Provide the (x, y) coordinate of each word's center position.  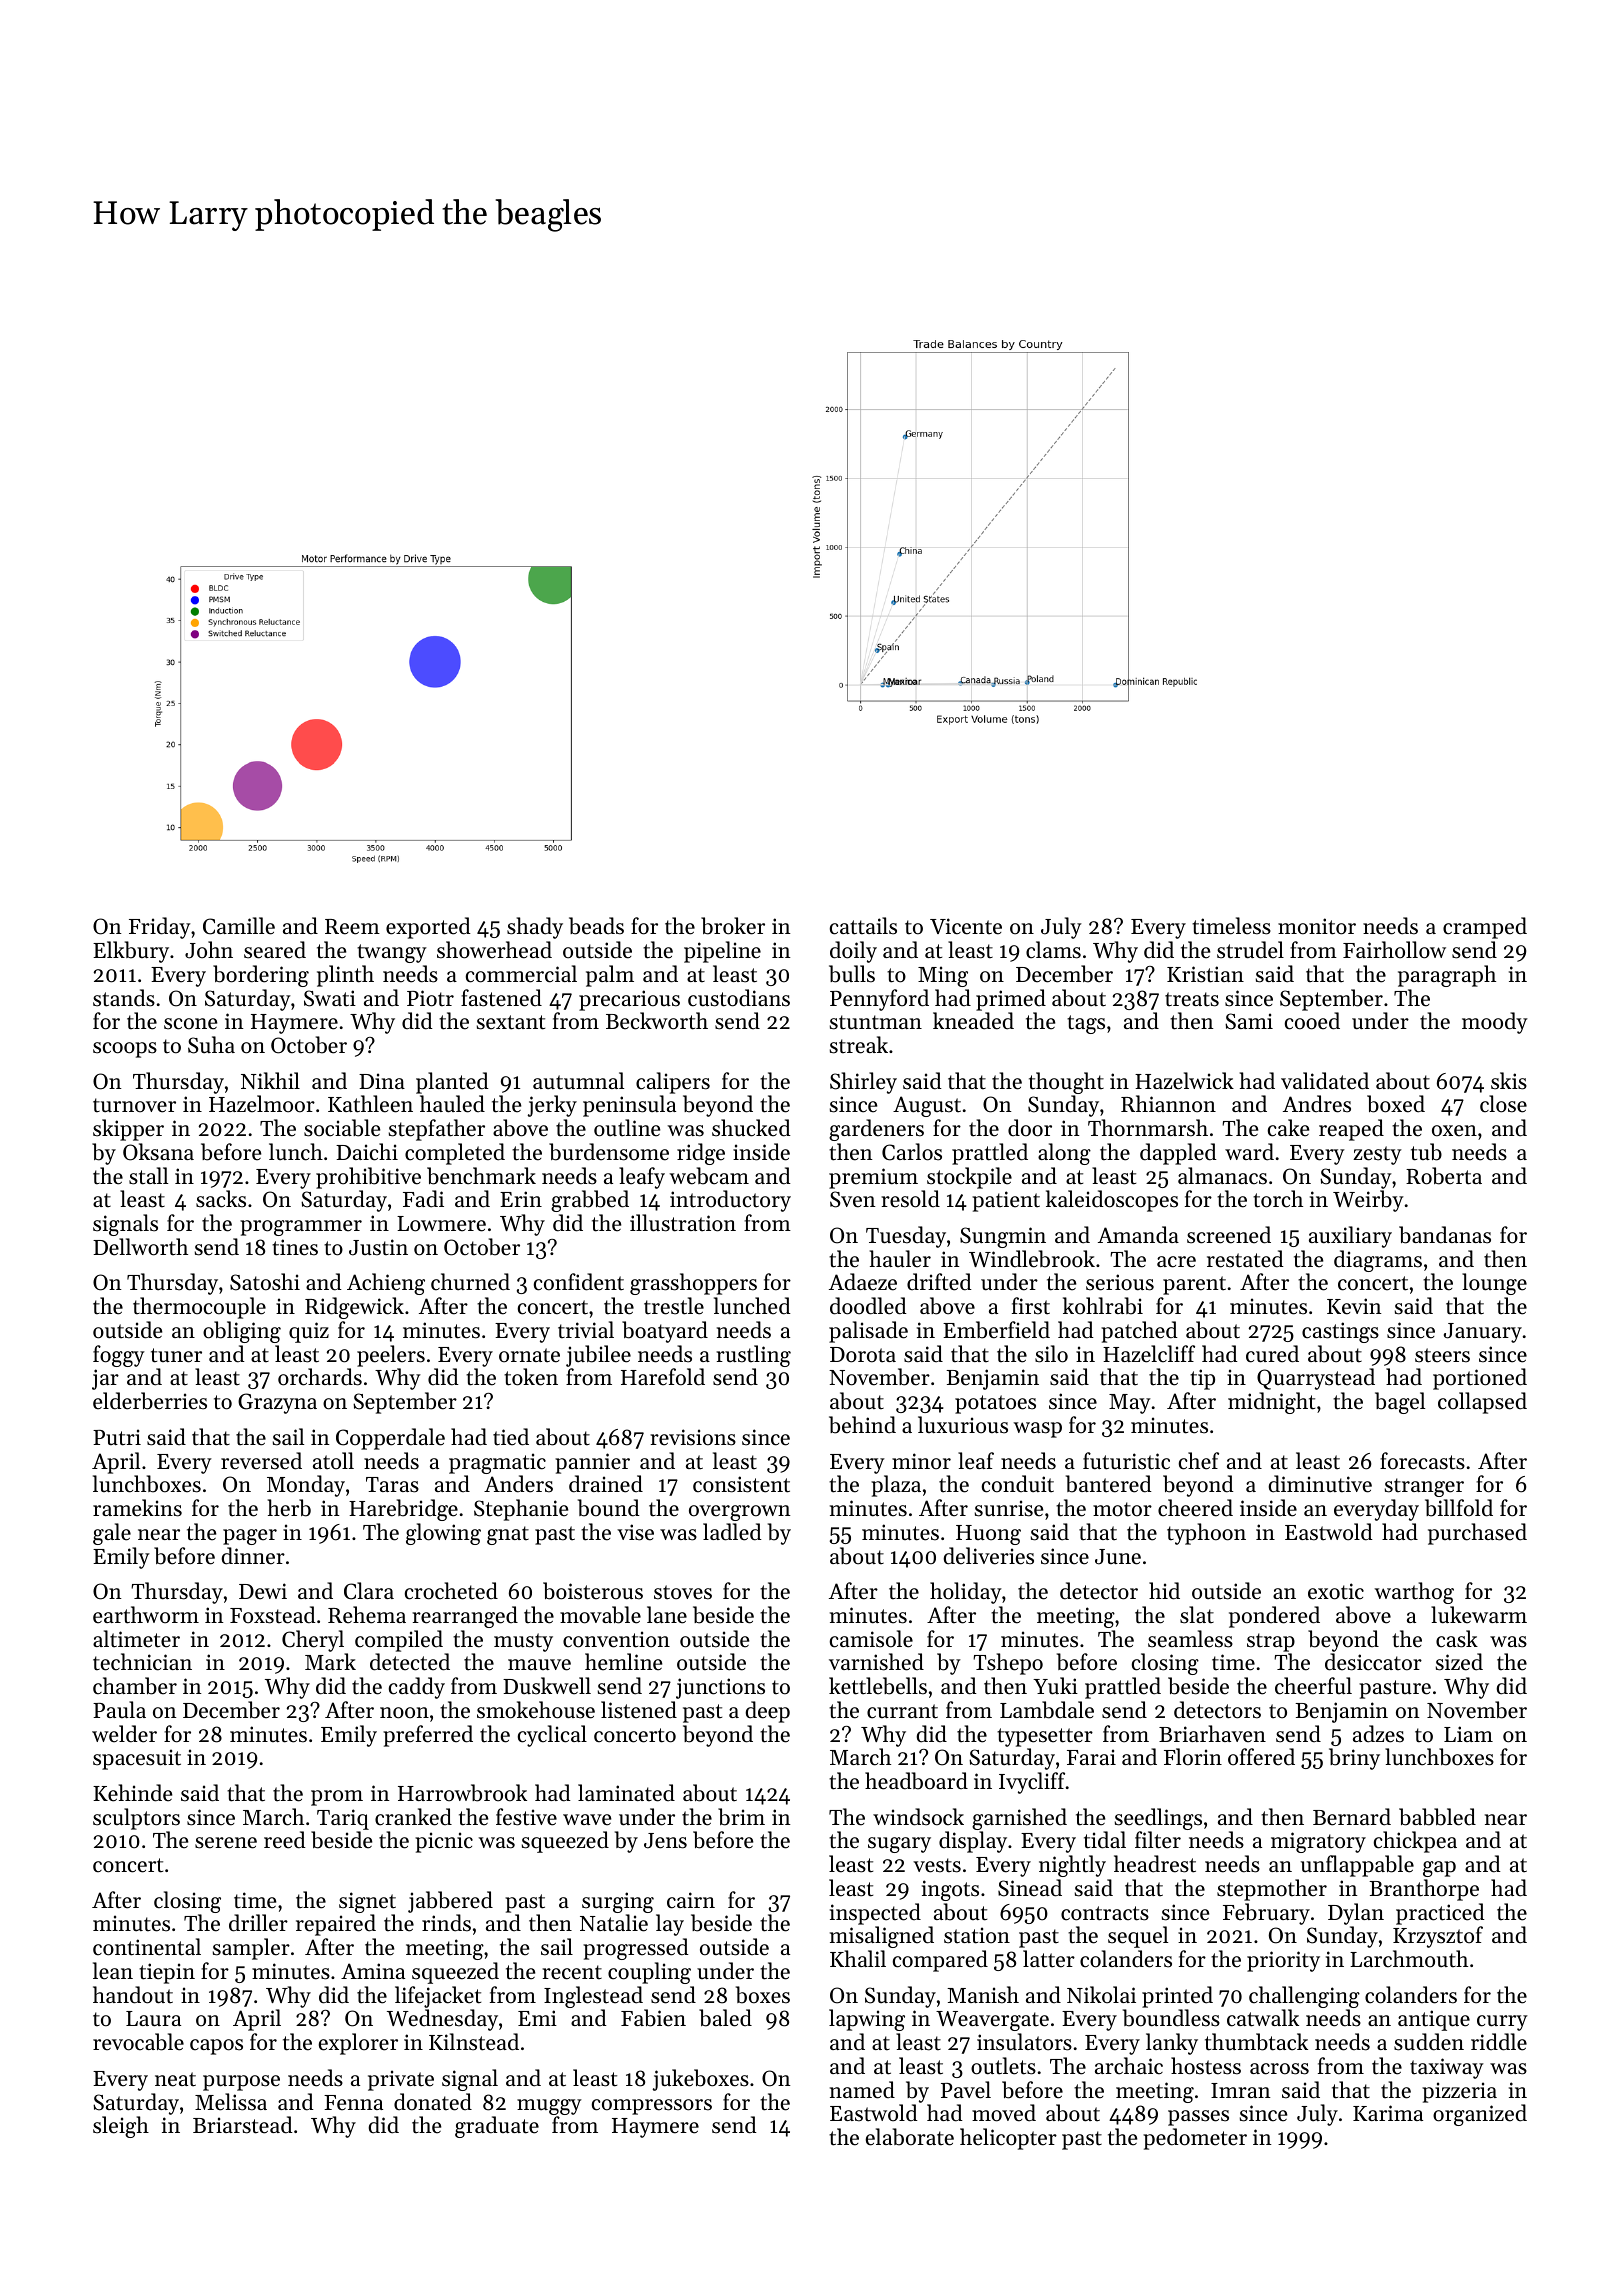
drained (606, 1484)
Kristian (1205, 974)
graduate (497, 2127)
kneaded (973, 1021)
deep (767, 1712)
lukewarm (1479, 1615)
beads (596, 926)
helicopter (1008, 2139)
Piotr (430, 998)
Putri (117, 1437)
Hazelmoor (262, 1104)
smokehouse (536, 1710)
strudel (1250, 950)
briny (1354, 1759)
